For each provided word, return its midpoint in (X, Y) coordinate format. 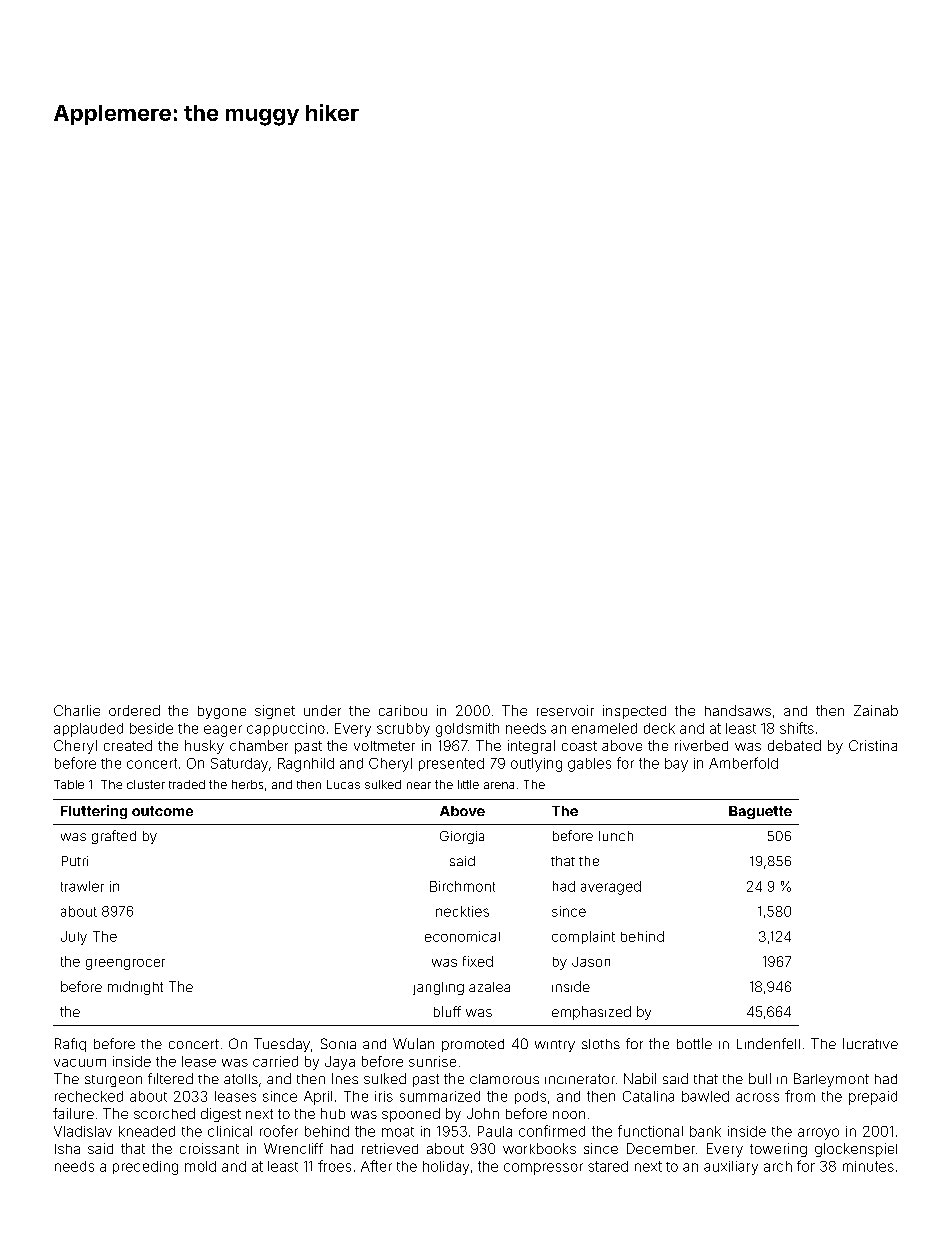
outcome (162, 811)
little (468, 784)
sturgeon (113, 1081)
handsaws (738, 710)
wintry (555, 1046)
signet (275, 712)
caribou (403, 710)
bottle (694, 1043)
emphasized (591, 1013)
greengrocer (125, 964)
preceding (145, 1168)
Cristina (873, 745)
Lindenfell (768, 1043)
